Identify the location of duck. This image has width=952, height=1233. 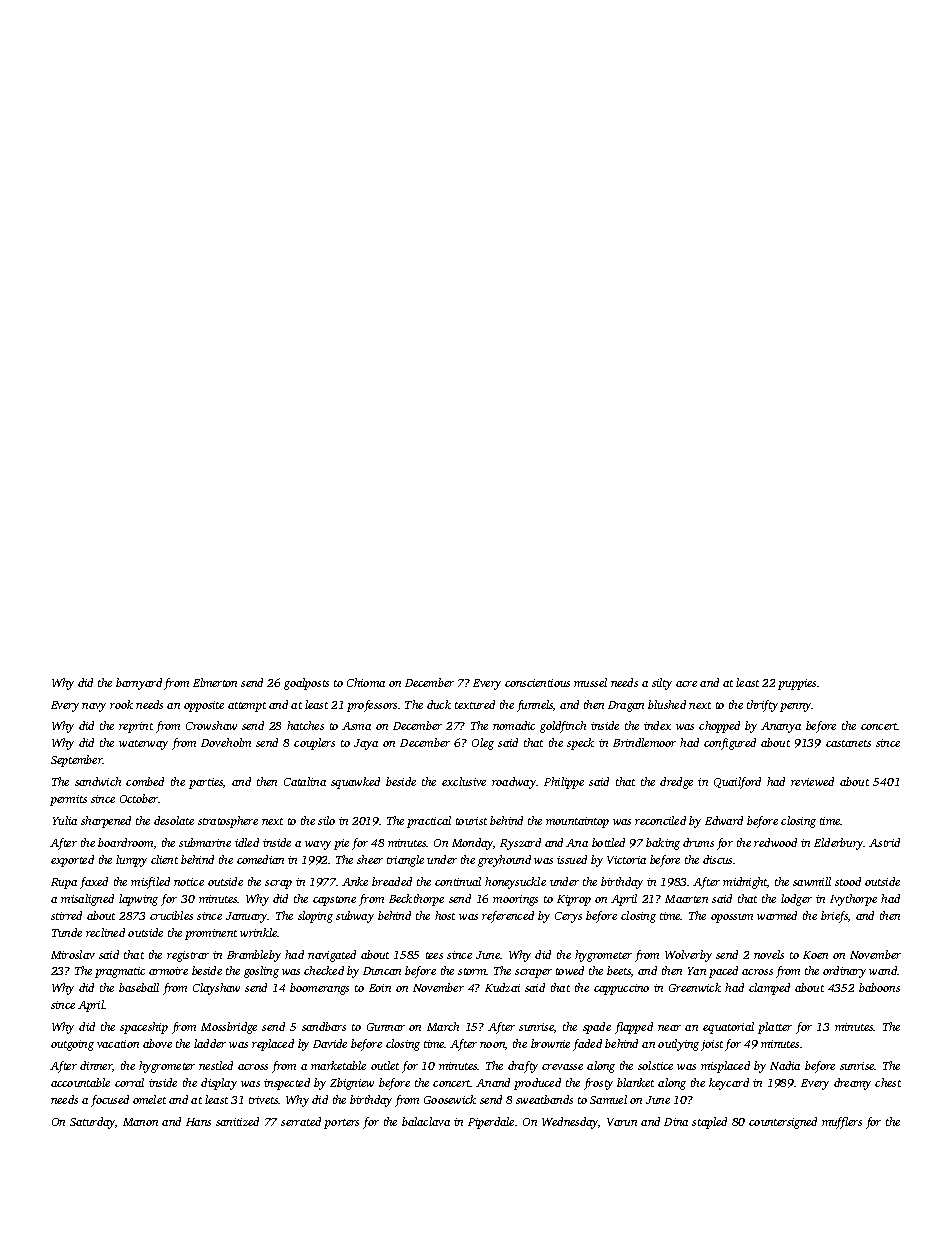
(439, 704).
